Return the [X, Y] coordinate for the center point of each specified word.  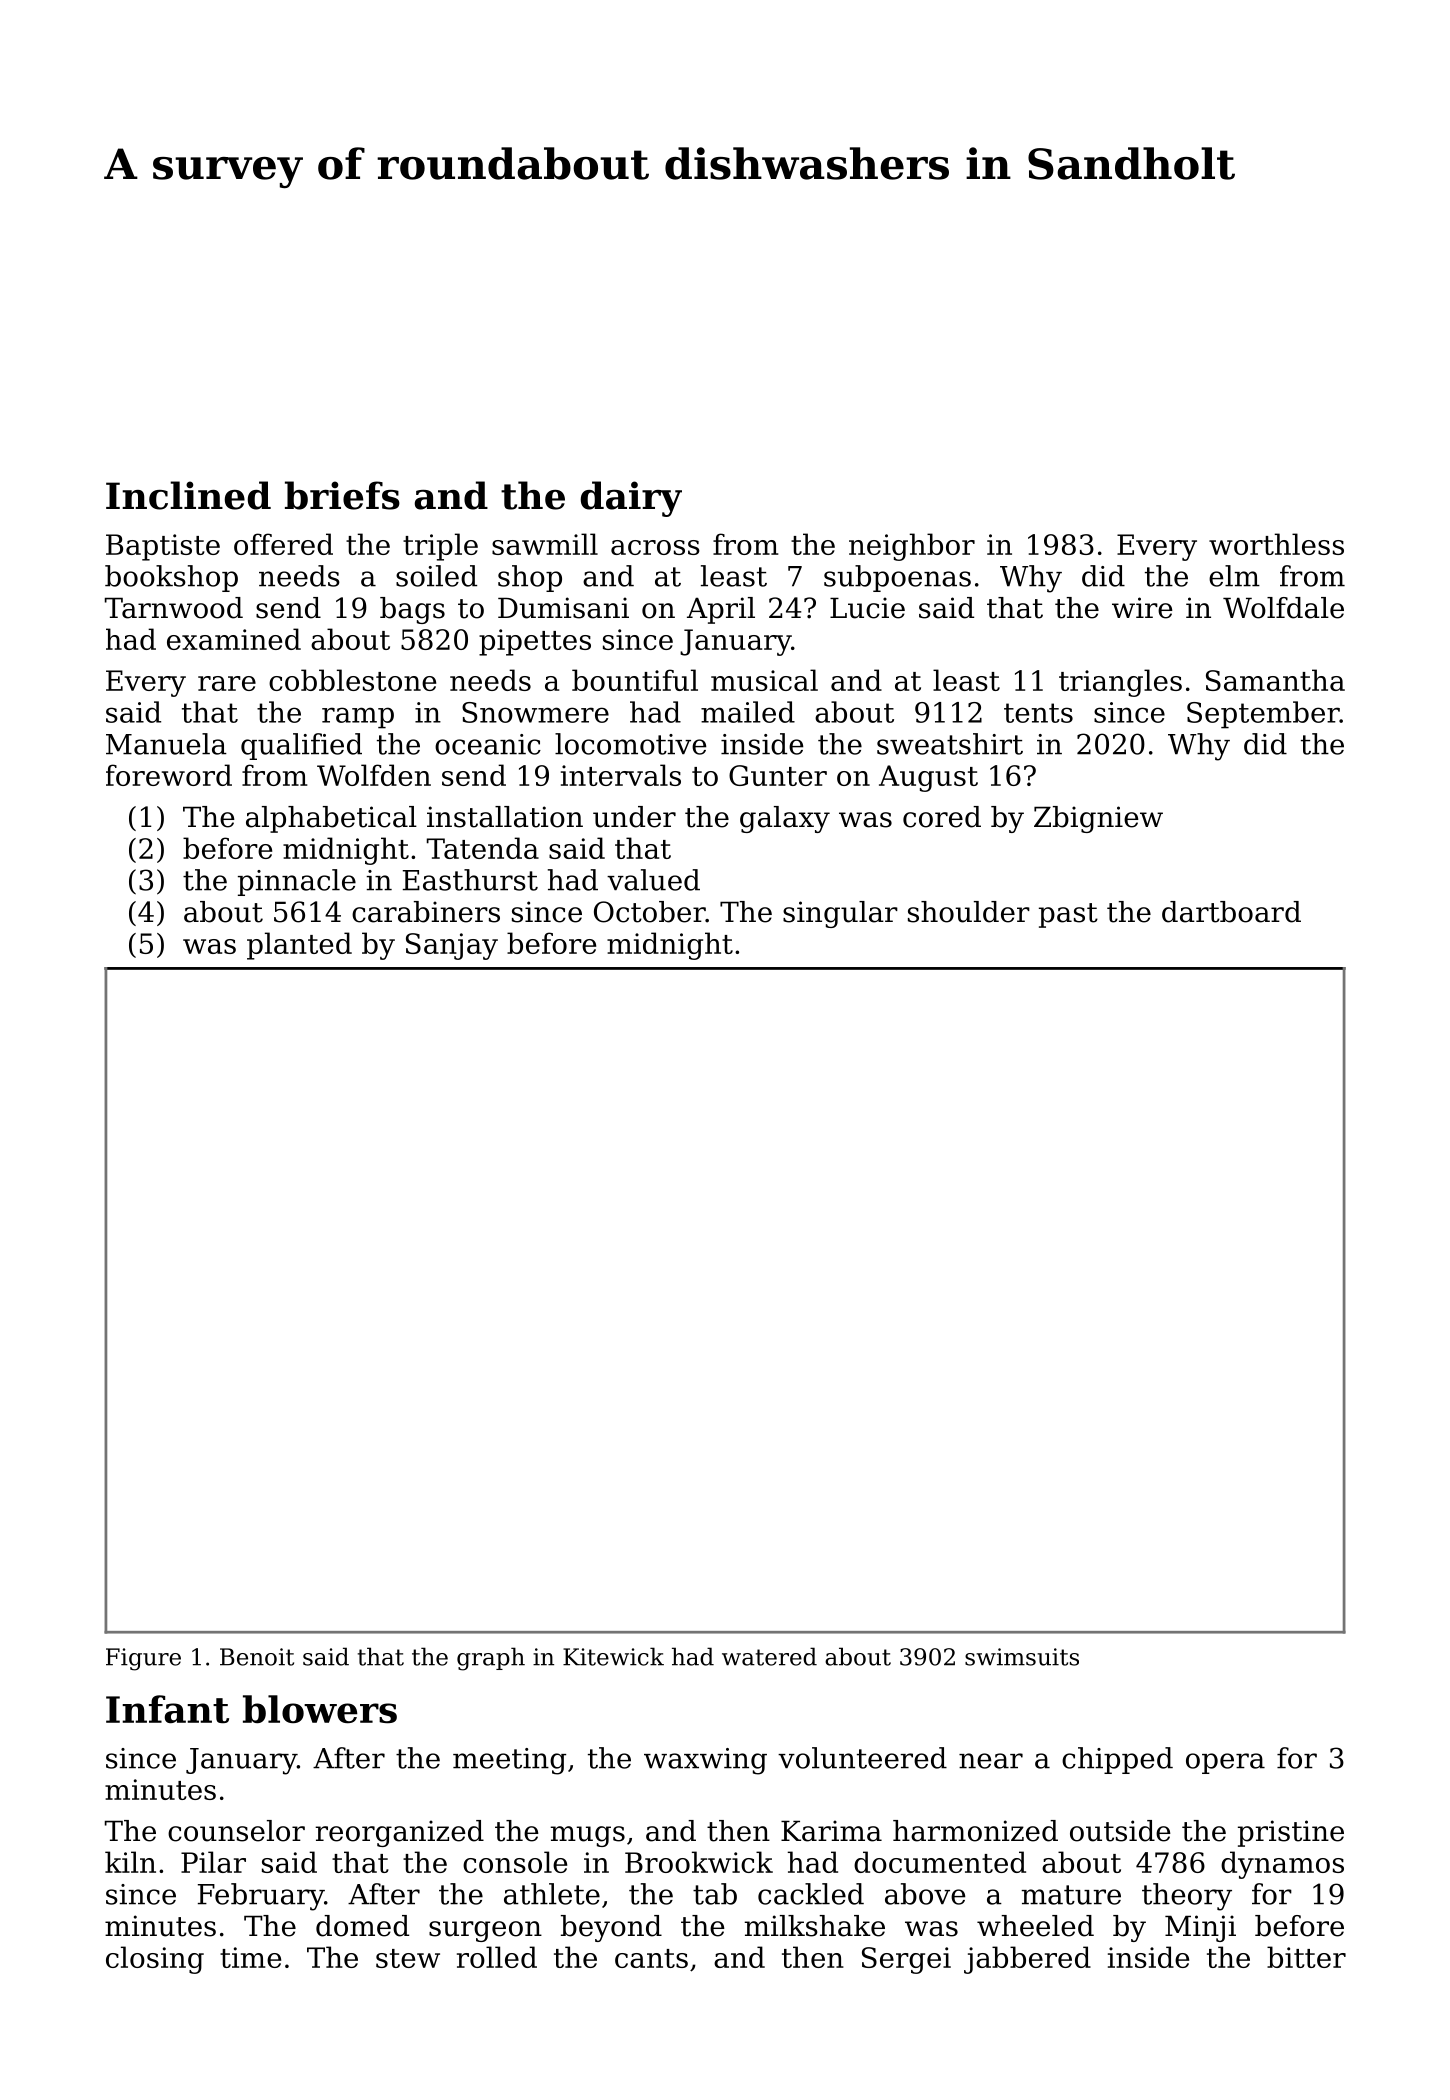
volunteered [862, 1758]
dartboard [1231, 912]
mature [1071, 1895]
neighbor [912, 547]
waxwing [705, 1761]
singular [840, 914]
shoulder [969, 912]
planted [299, 946]
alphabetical [331, 819]
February [261, 1897]
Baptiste [163, 547]
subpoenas [897, 578]
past [1068, 915]
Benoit [257, 1657]
